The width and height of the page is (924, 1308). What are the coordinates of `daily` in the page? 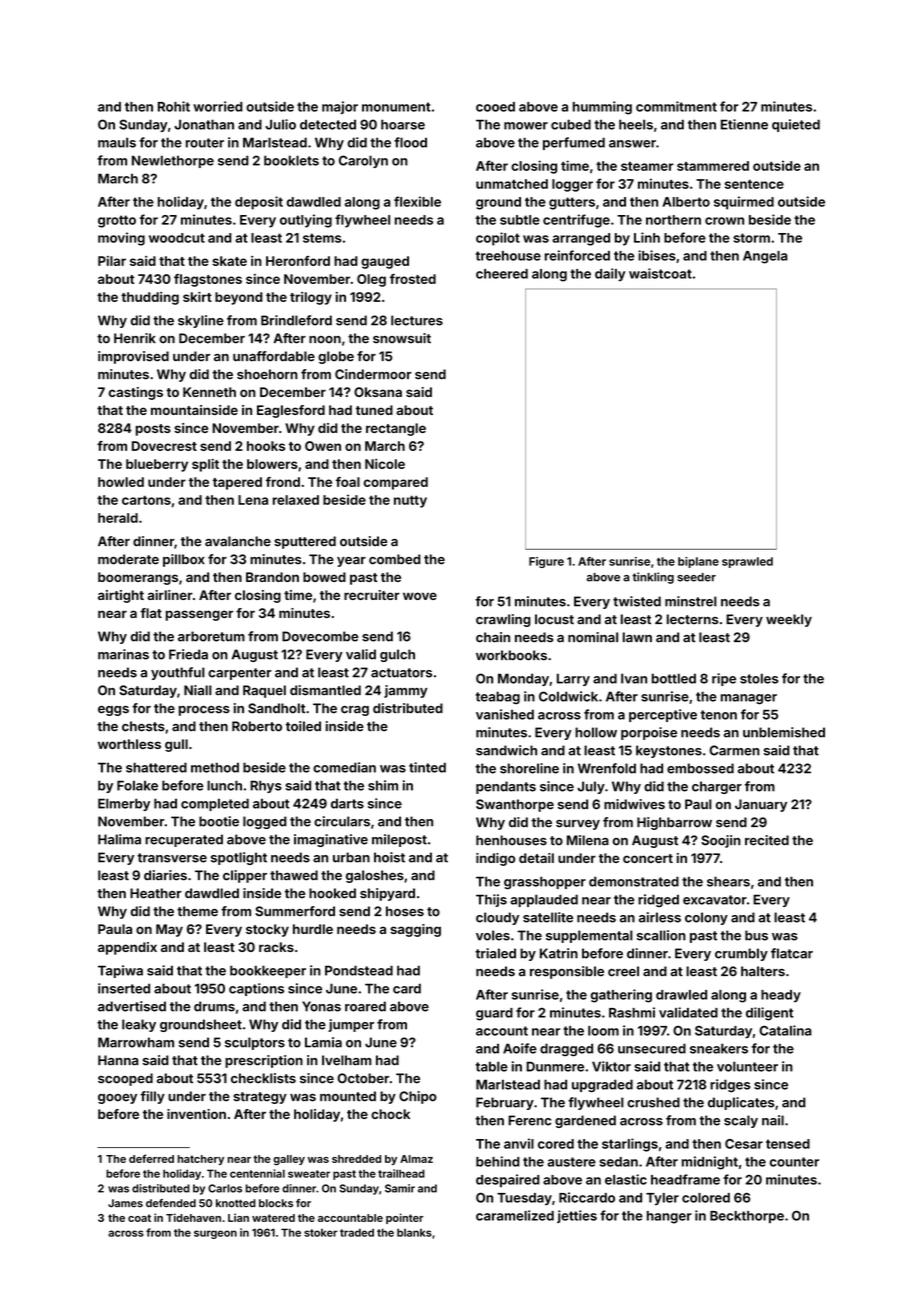 It's located at (610, 275).
